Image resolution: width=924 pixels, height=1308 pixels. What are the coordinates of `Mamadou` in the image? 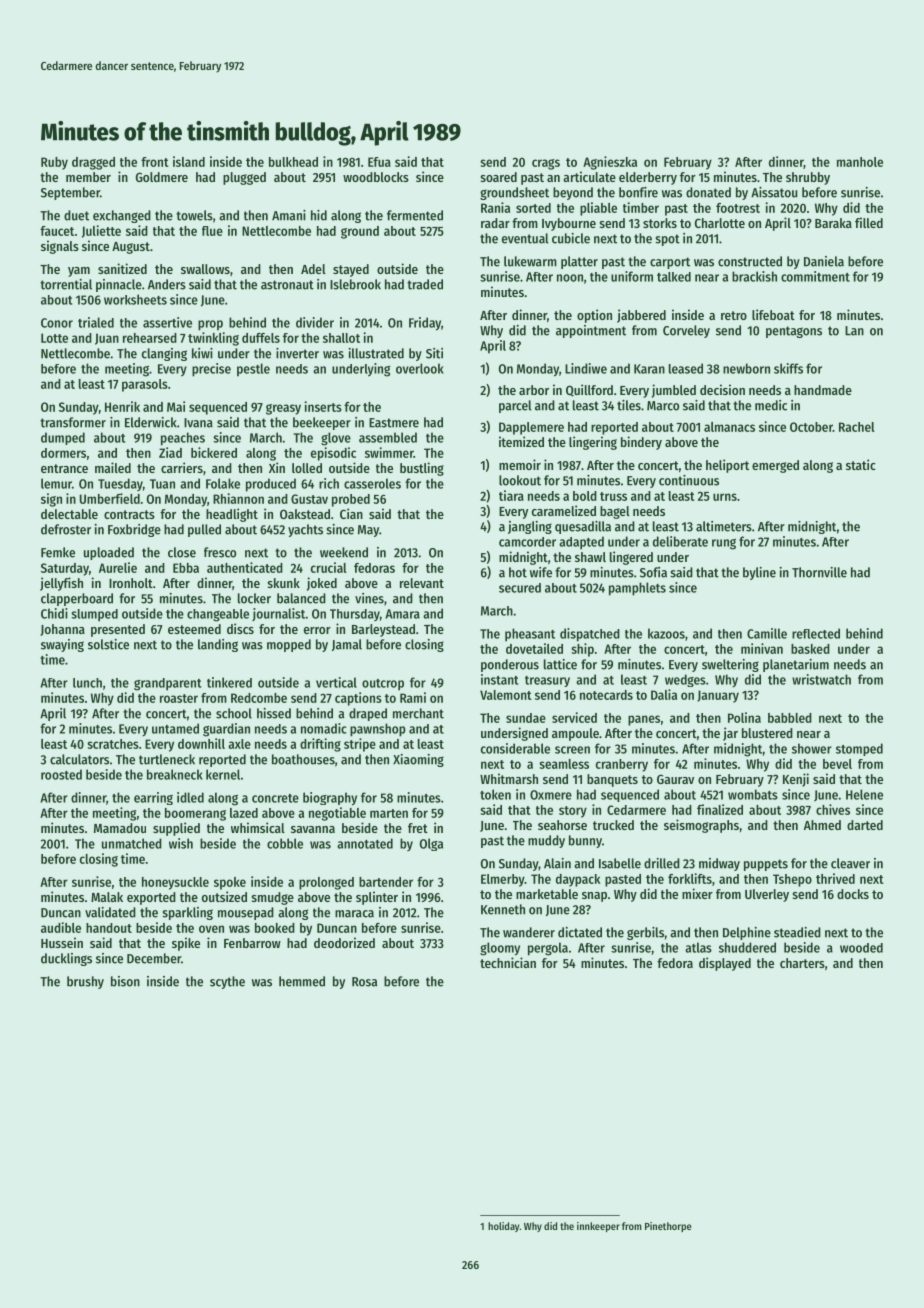 It's located at (120, 828).
